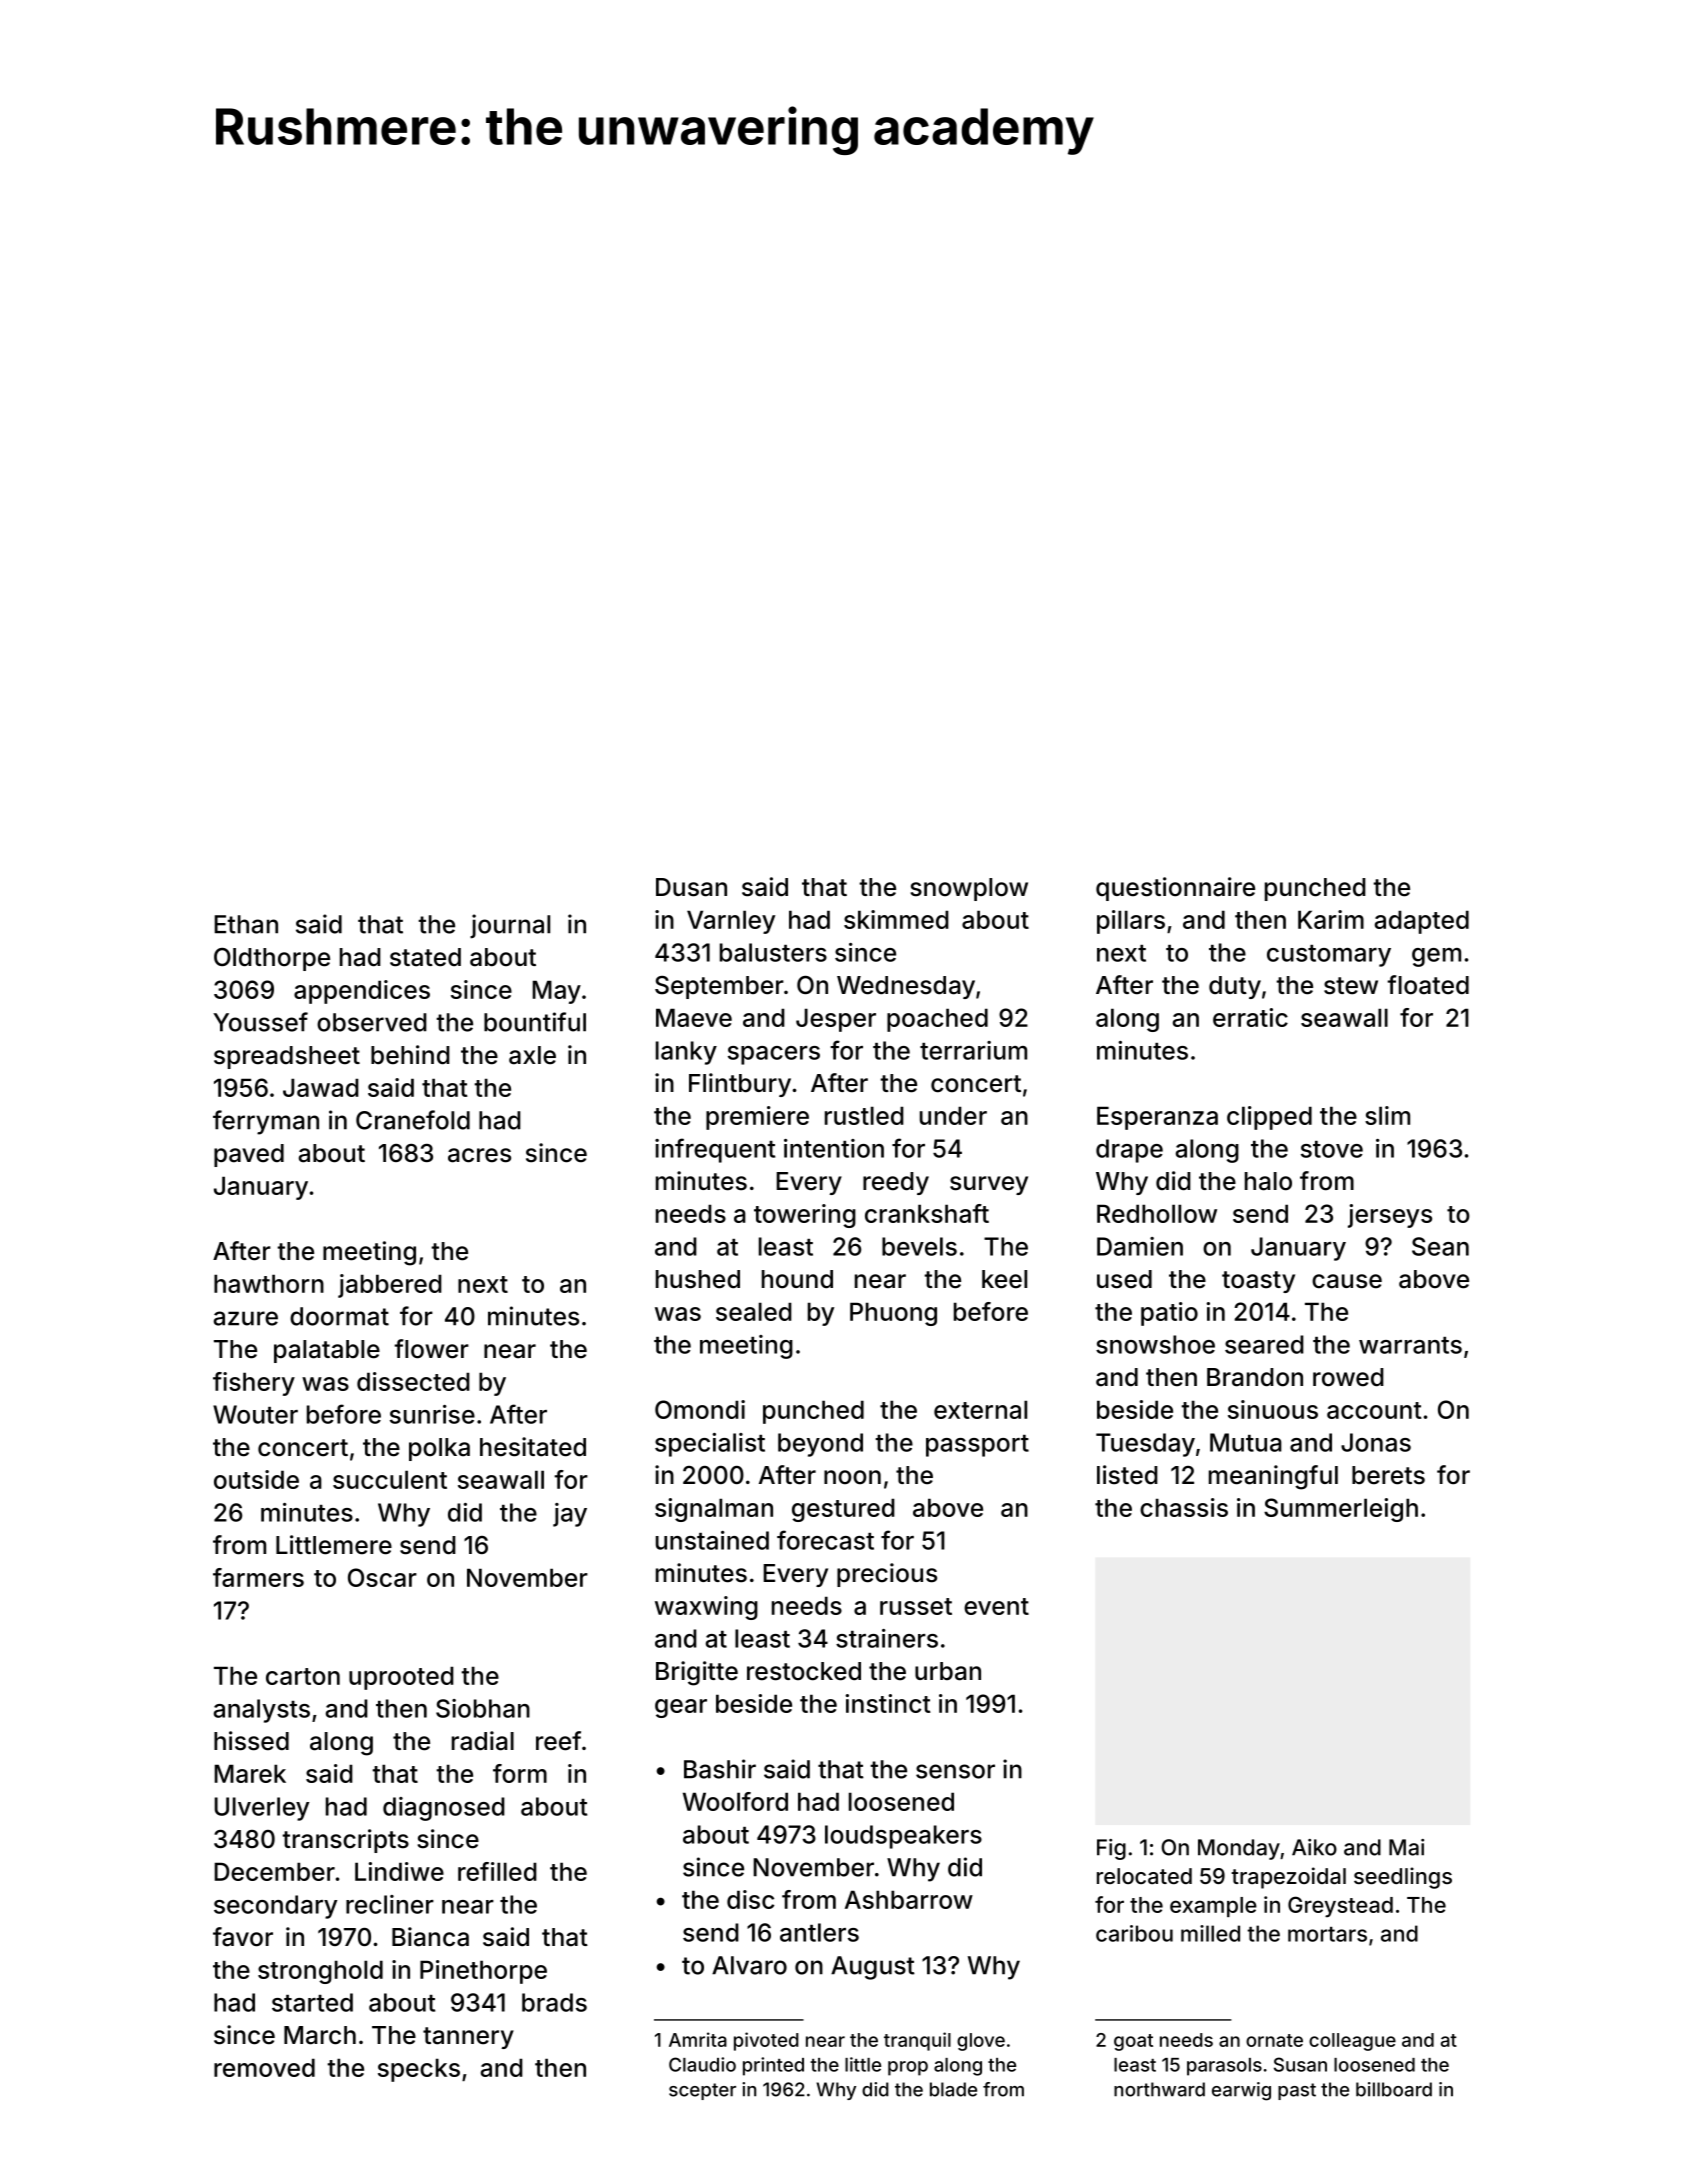 This screenshot has height=2178, width=1683. What do you see at coordinates (1410, 1345) in the screenshot?
I see `warrants` at bounding box center [1410, 1345].
